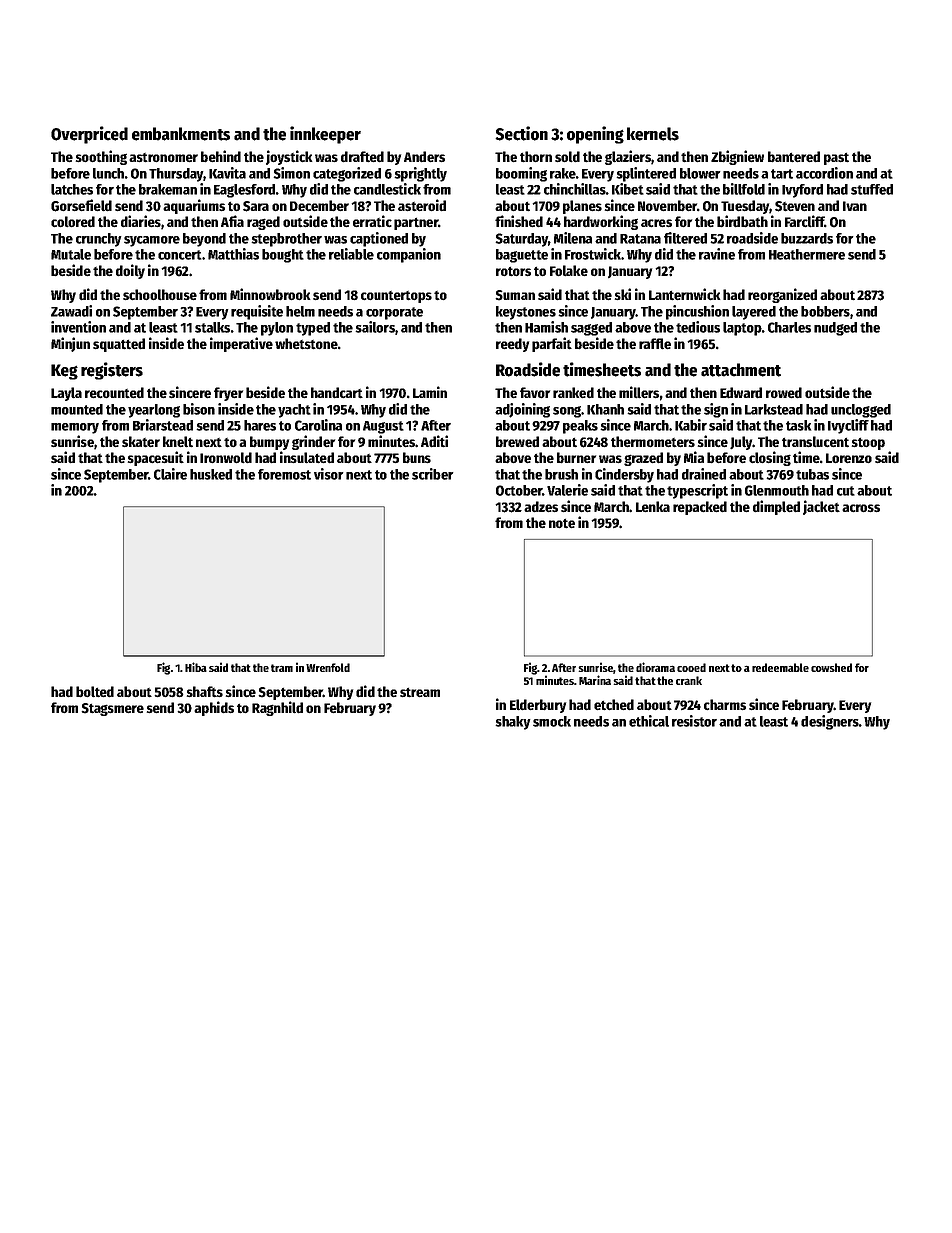  I want to click on resistor, so click(694, 721).
